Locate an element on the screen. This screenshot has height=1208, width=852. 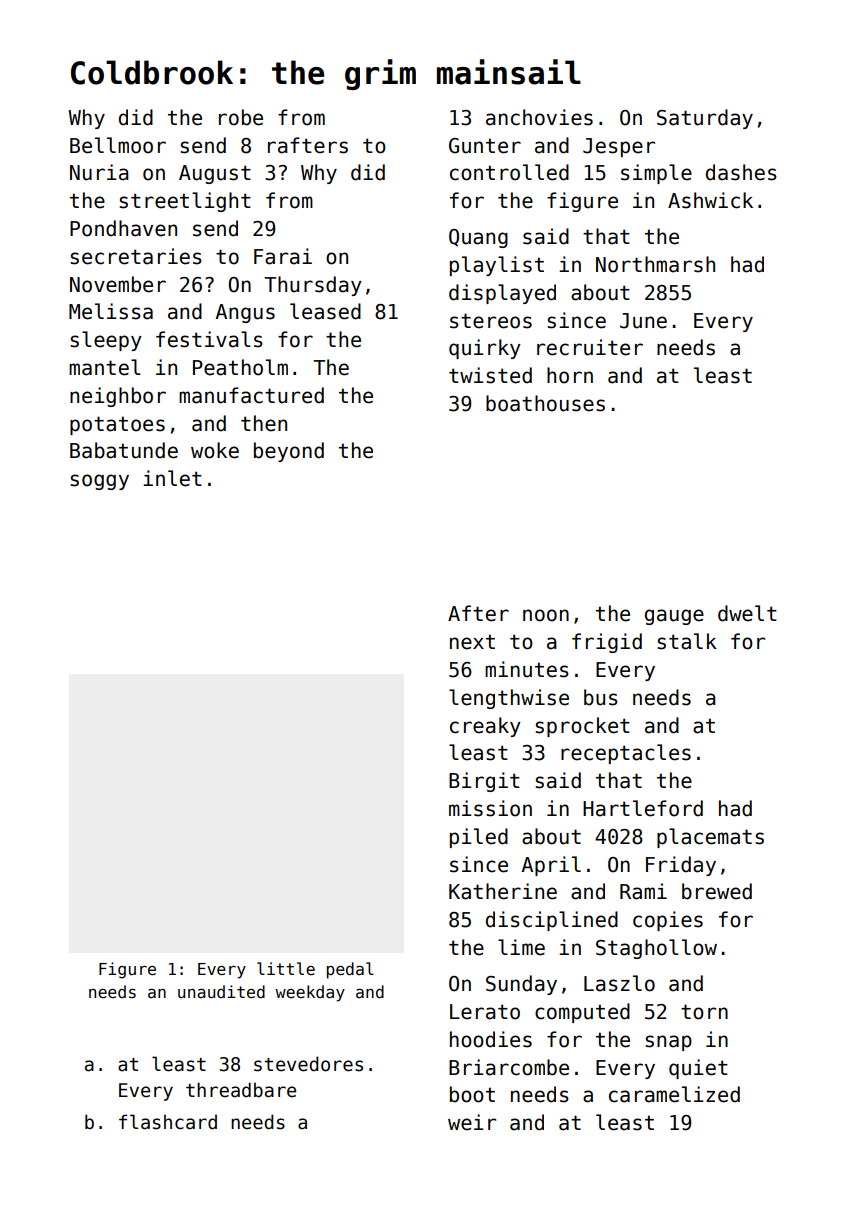
flashcard is located at coordinates (168, 1122).
